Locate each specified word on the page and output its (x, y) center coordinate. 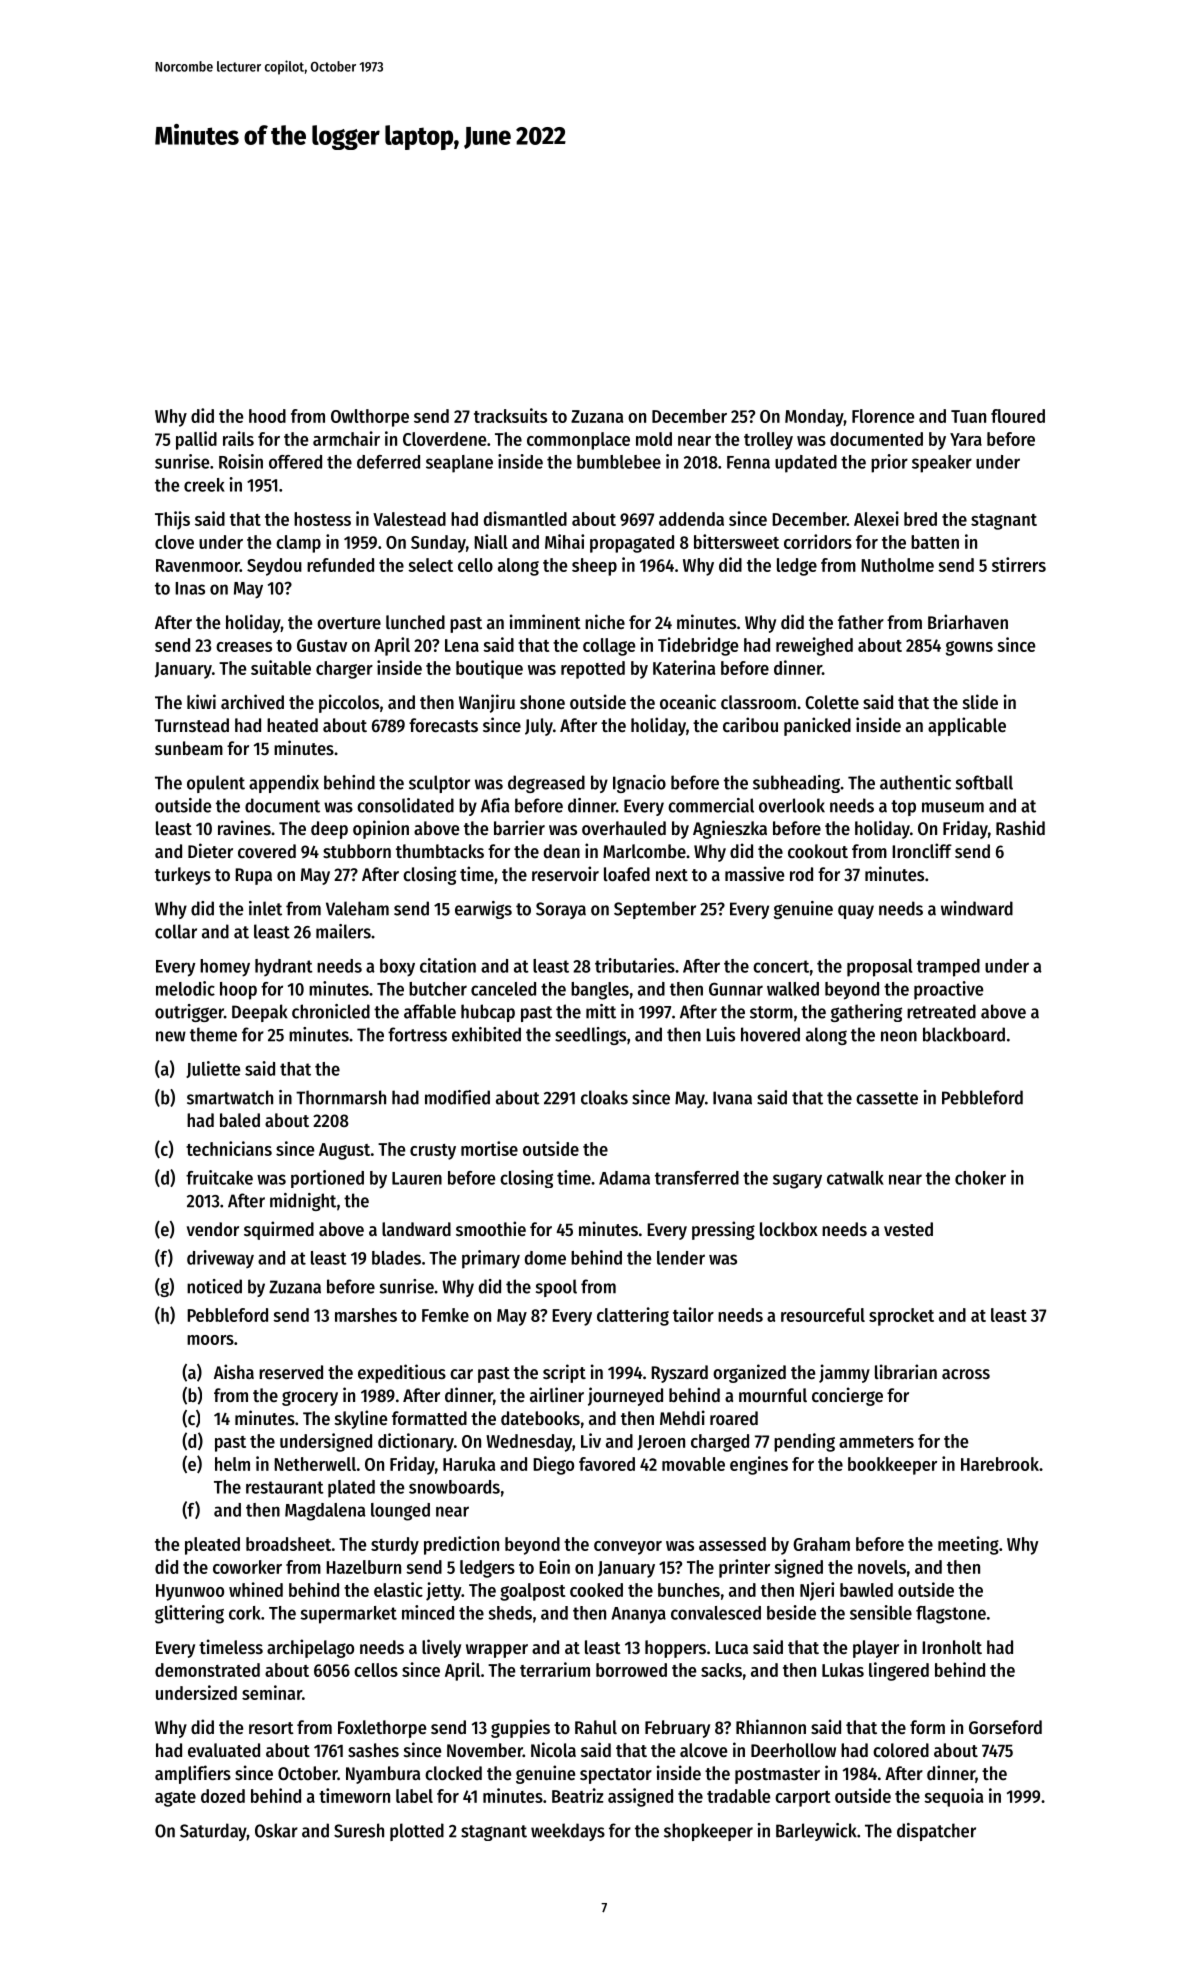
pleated (212, 1546)
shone (542, 702)
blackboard (964, 1034)
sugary (797, 1181)
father (861, 622)
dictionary (416, 1442)
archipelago (310, 1648)
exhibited (486, 1034)
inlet (265, 908)
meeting (968, 1545)
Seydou (274, 567)
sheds (510, 1613)
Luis (720, 1034)
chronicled (331, 1011)
